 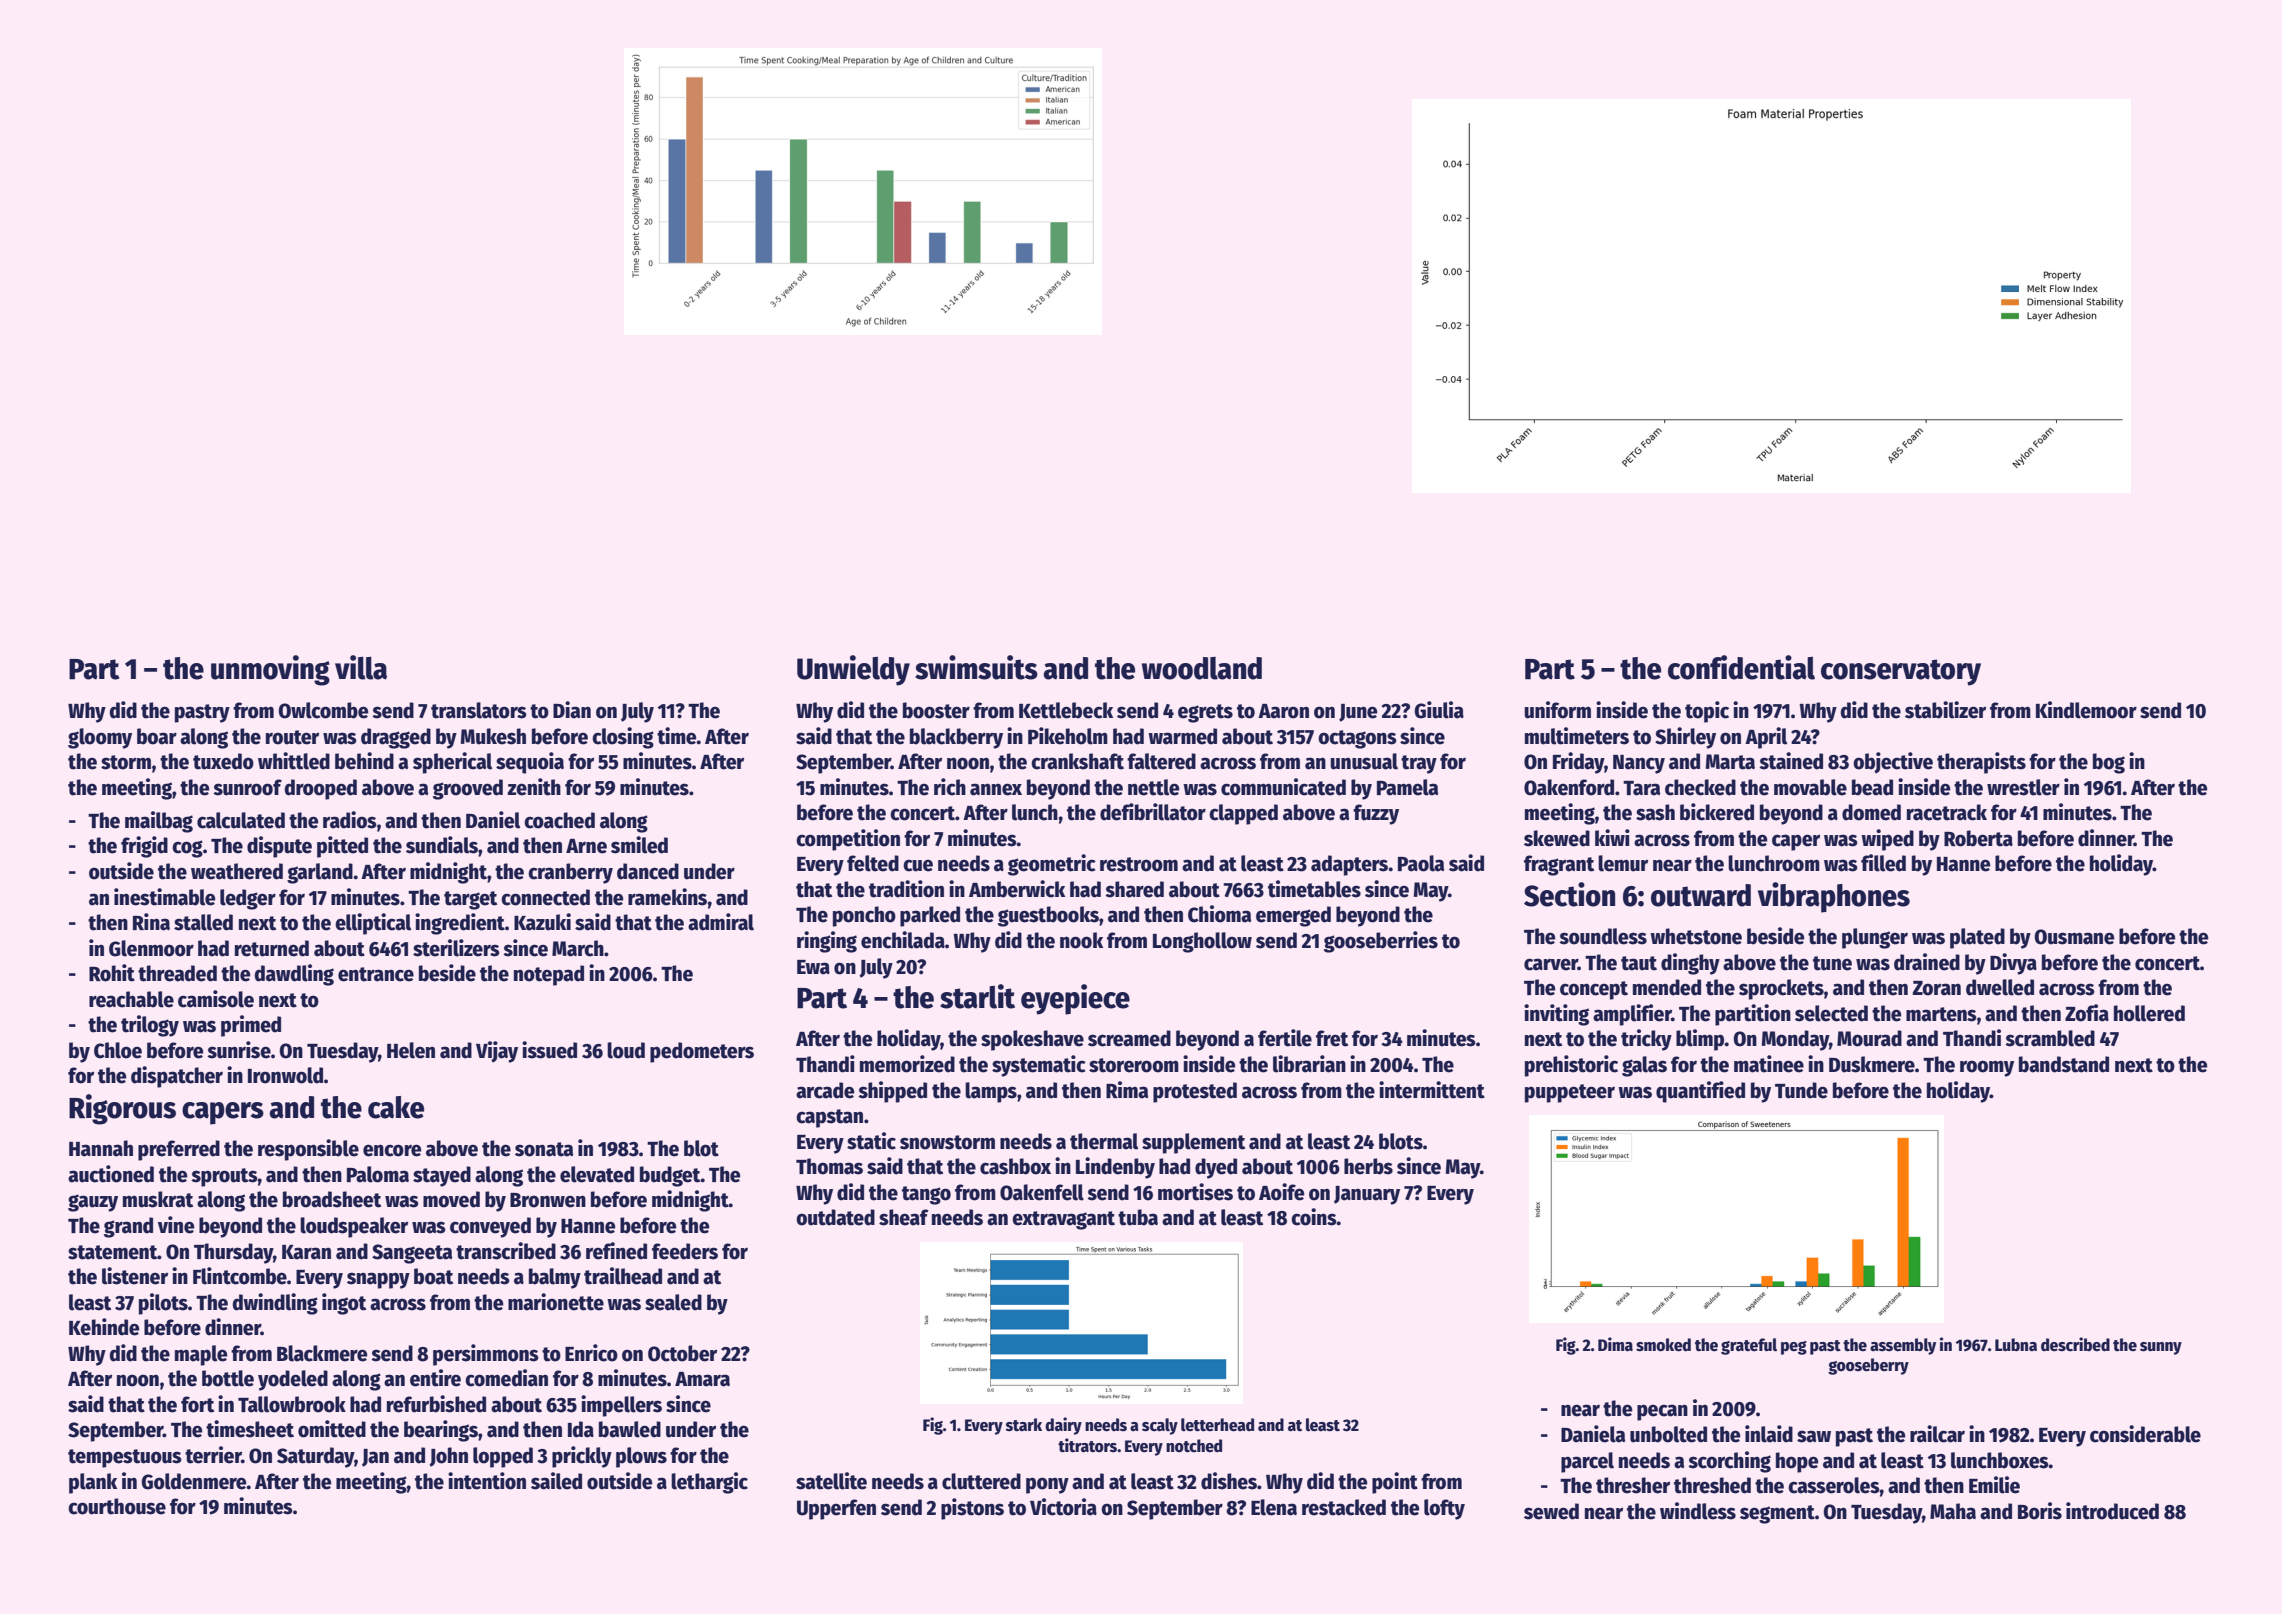 What do you see at coordinates (1314, 1217) in the page?
I see `coins` at bounding box center [1314, 1217].
